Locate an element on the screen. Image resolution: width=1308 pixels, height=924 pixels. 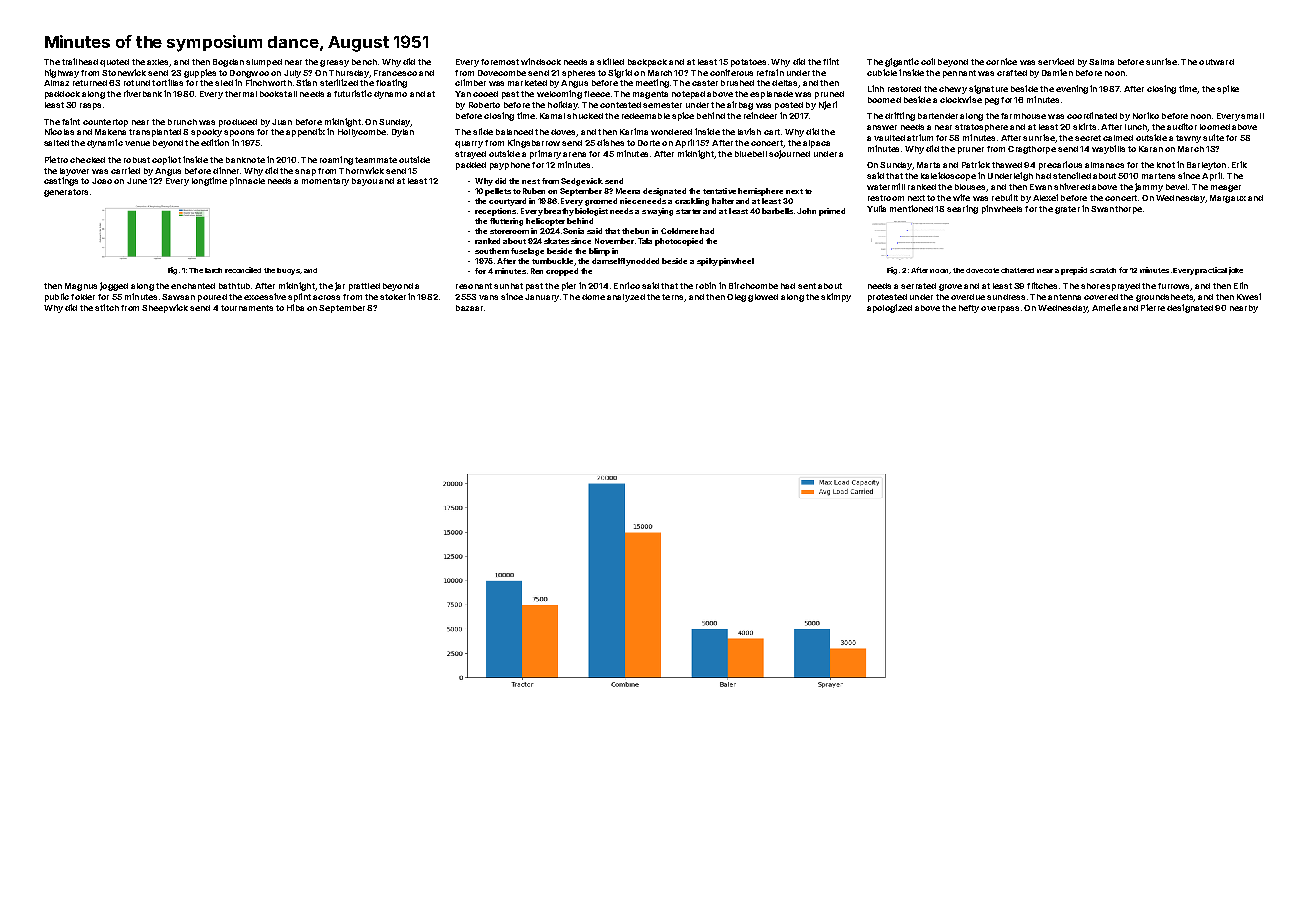
potatoes is located at coordinates (748, 63).
